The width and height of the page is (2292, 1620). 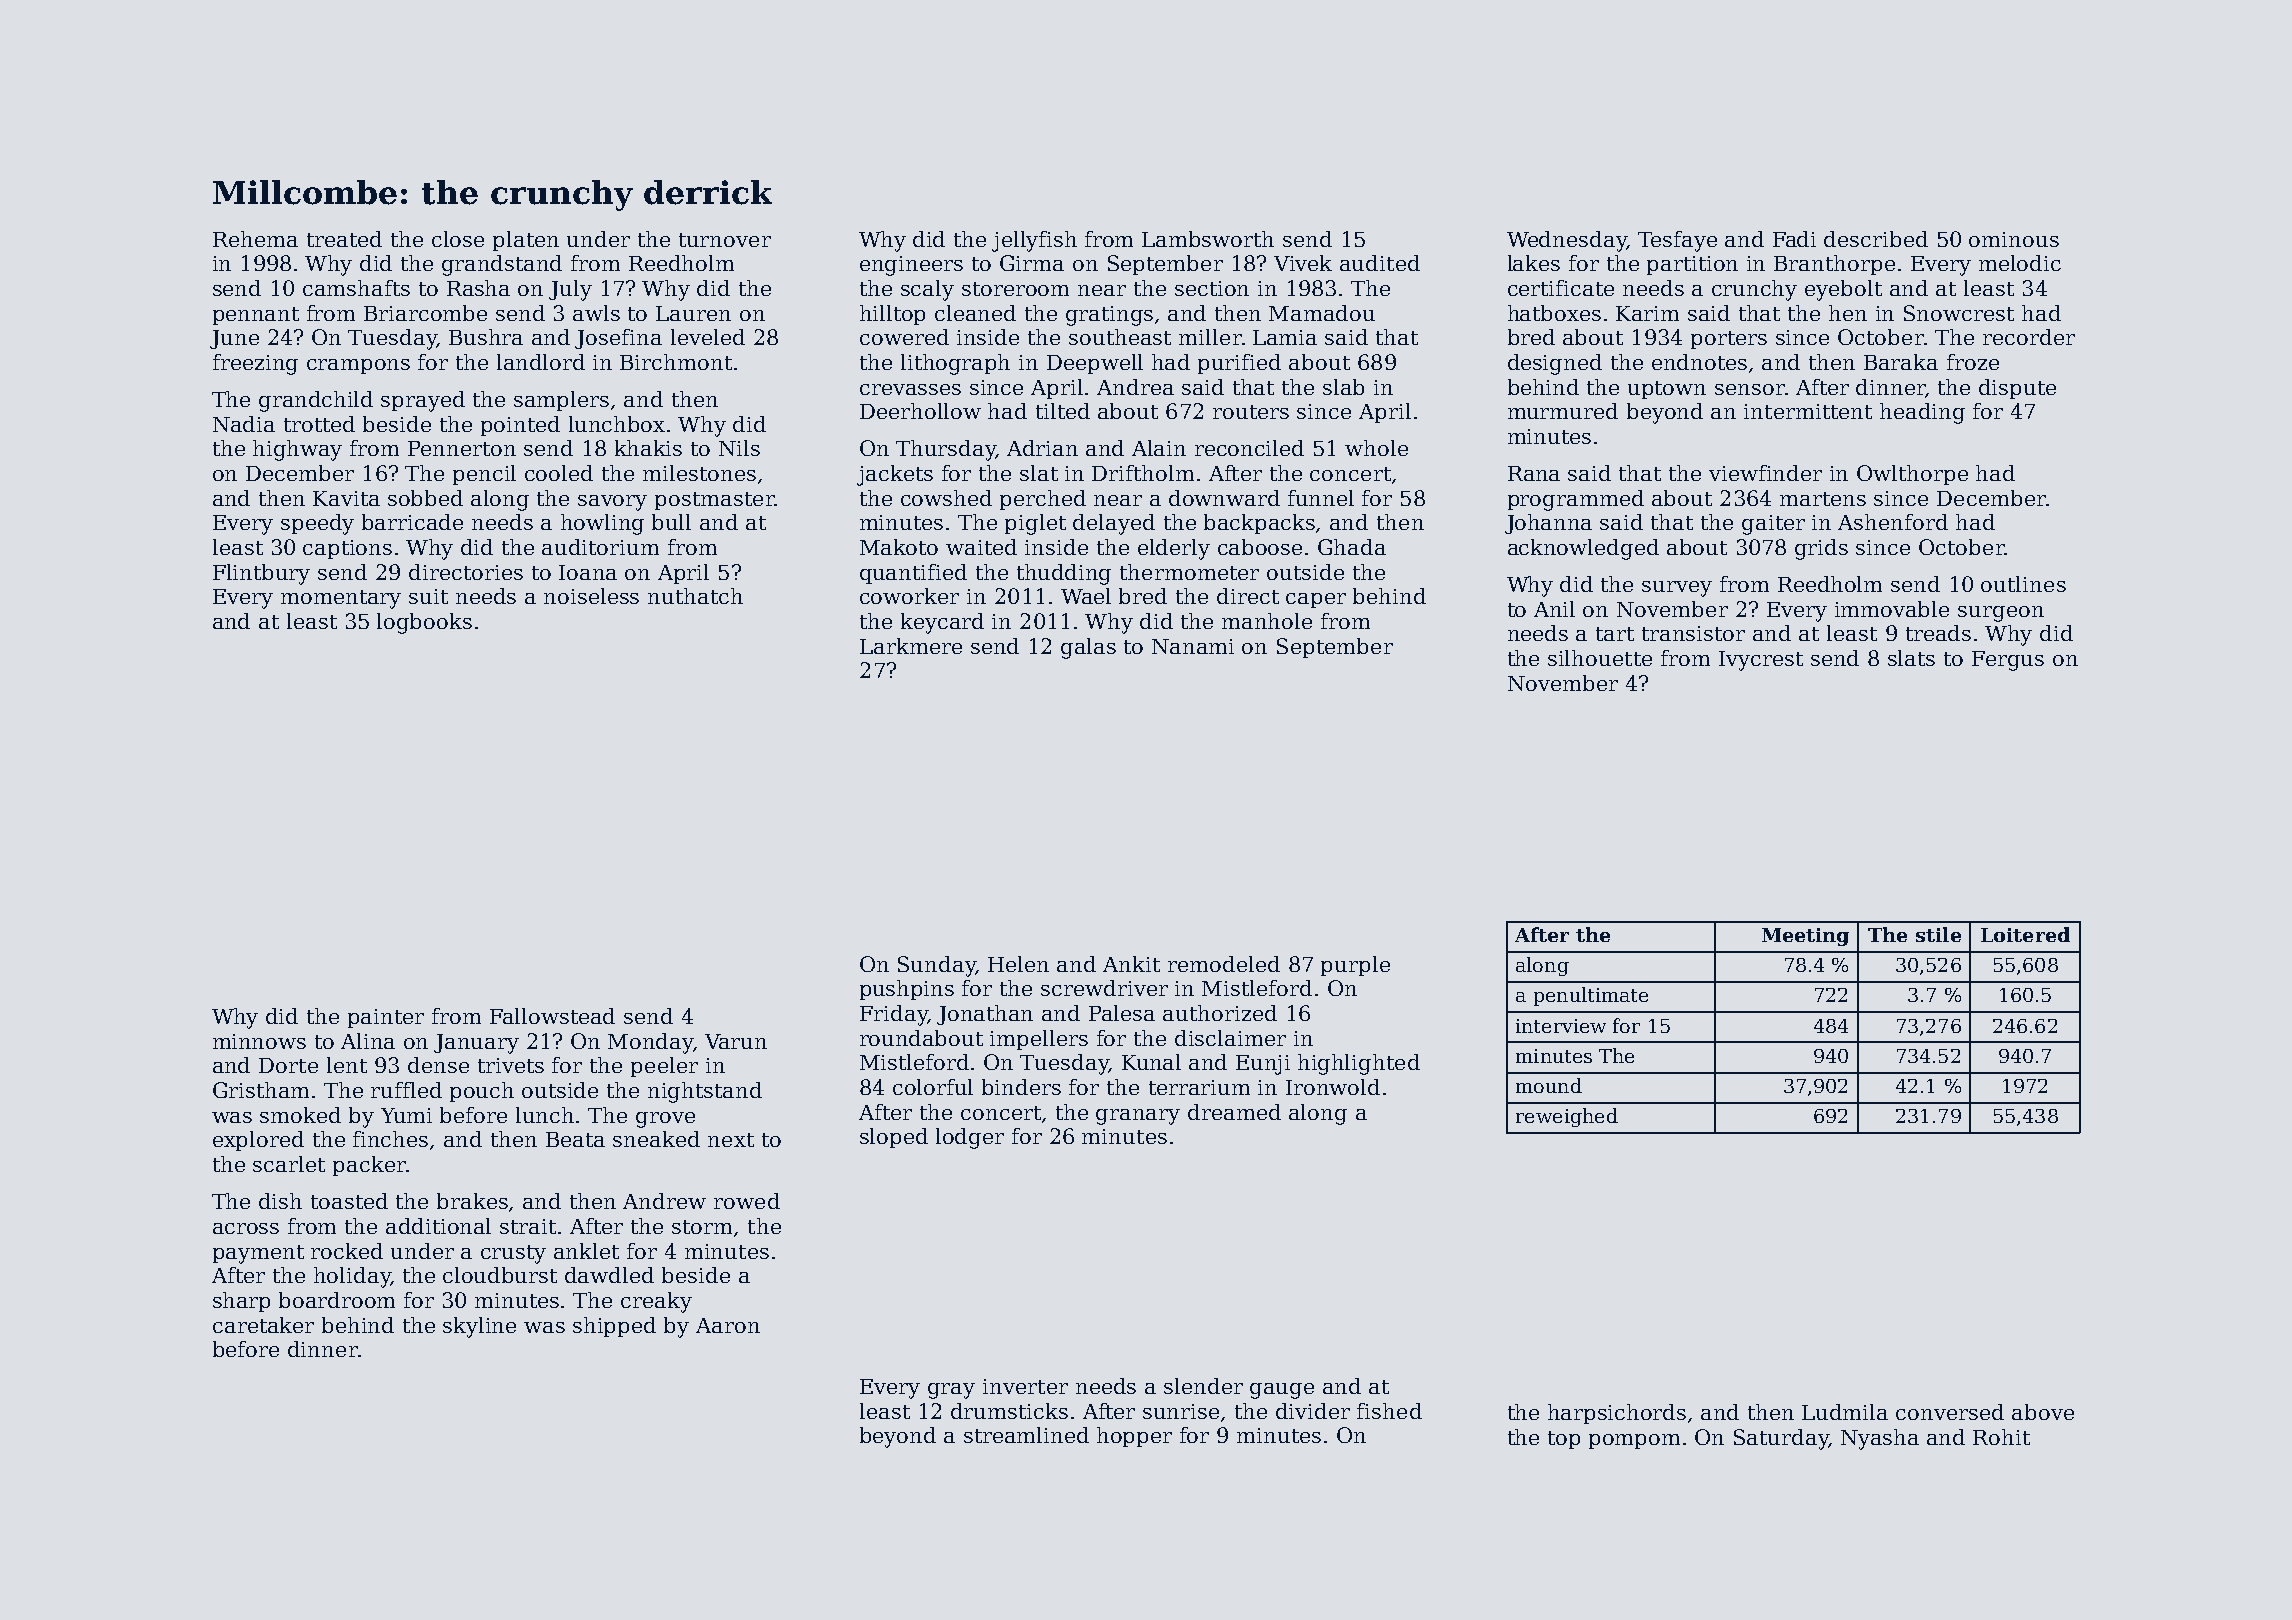 I want to click on Palesa, so click(x=1122, y=1013).
